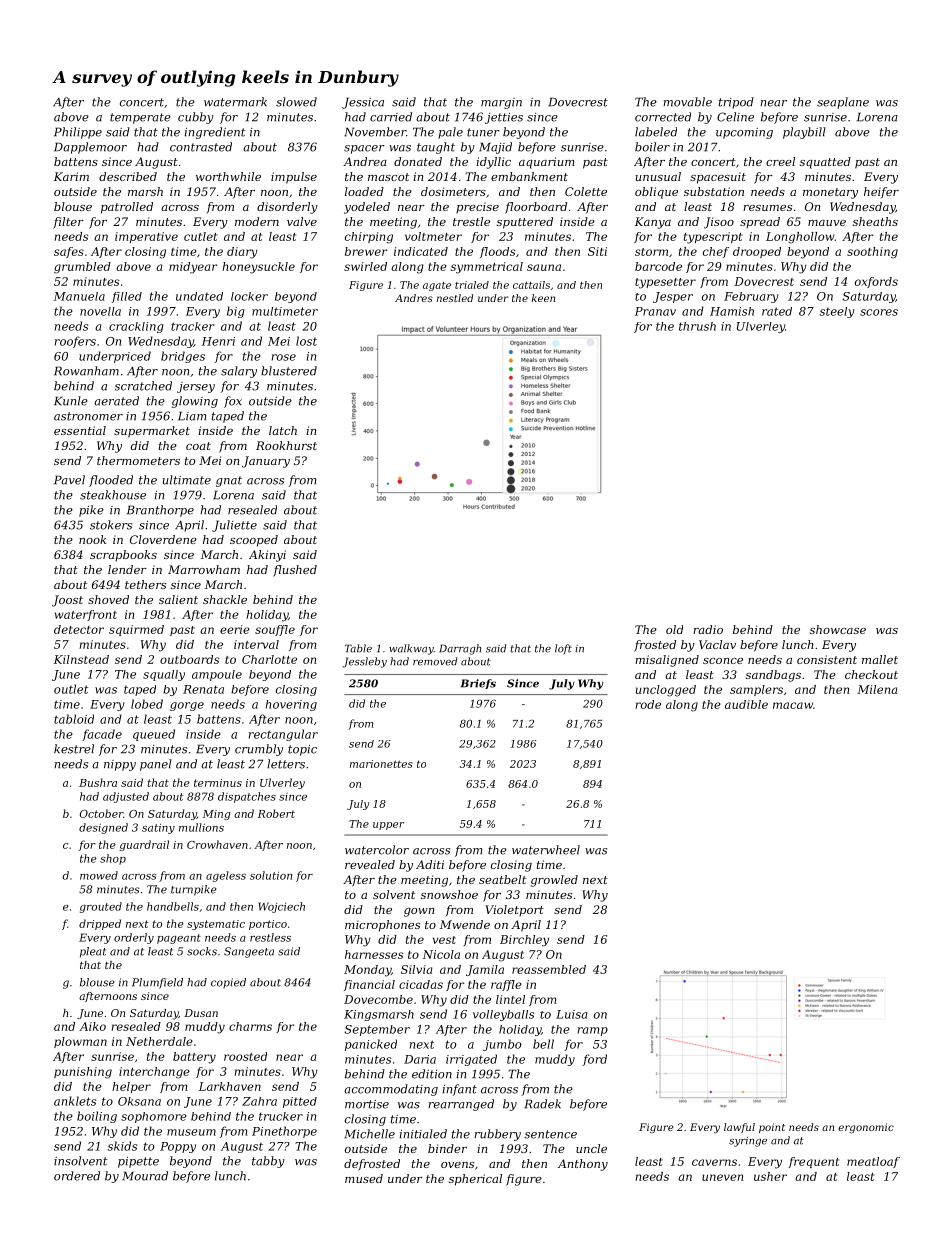 This image has height=1233, width=952. What do you see at coordinates (843, 103) in the image?
I see `seaplane` at bounding box center [843, 103].
